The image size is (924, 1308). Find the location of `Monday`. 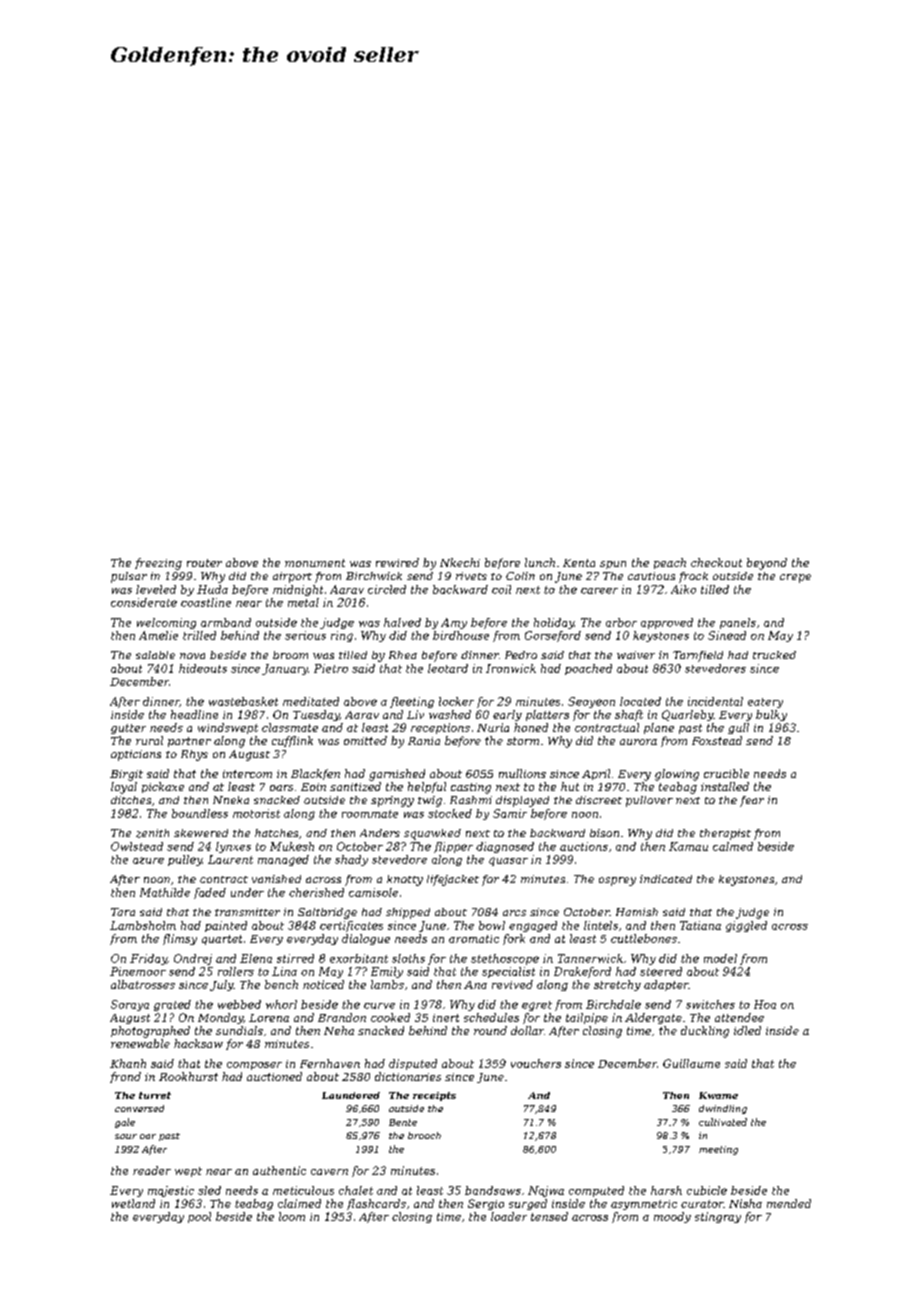

Monday is located at coordinates (220, 1018).
